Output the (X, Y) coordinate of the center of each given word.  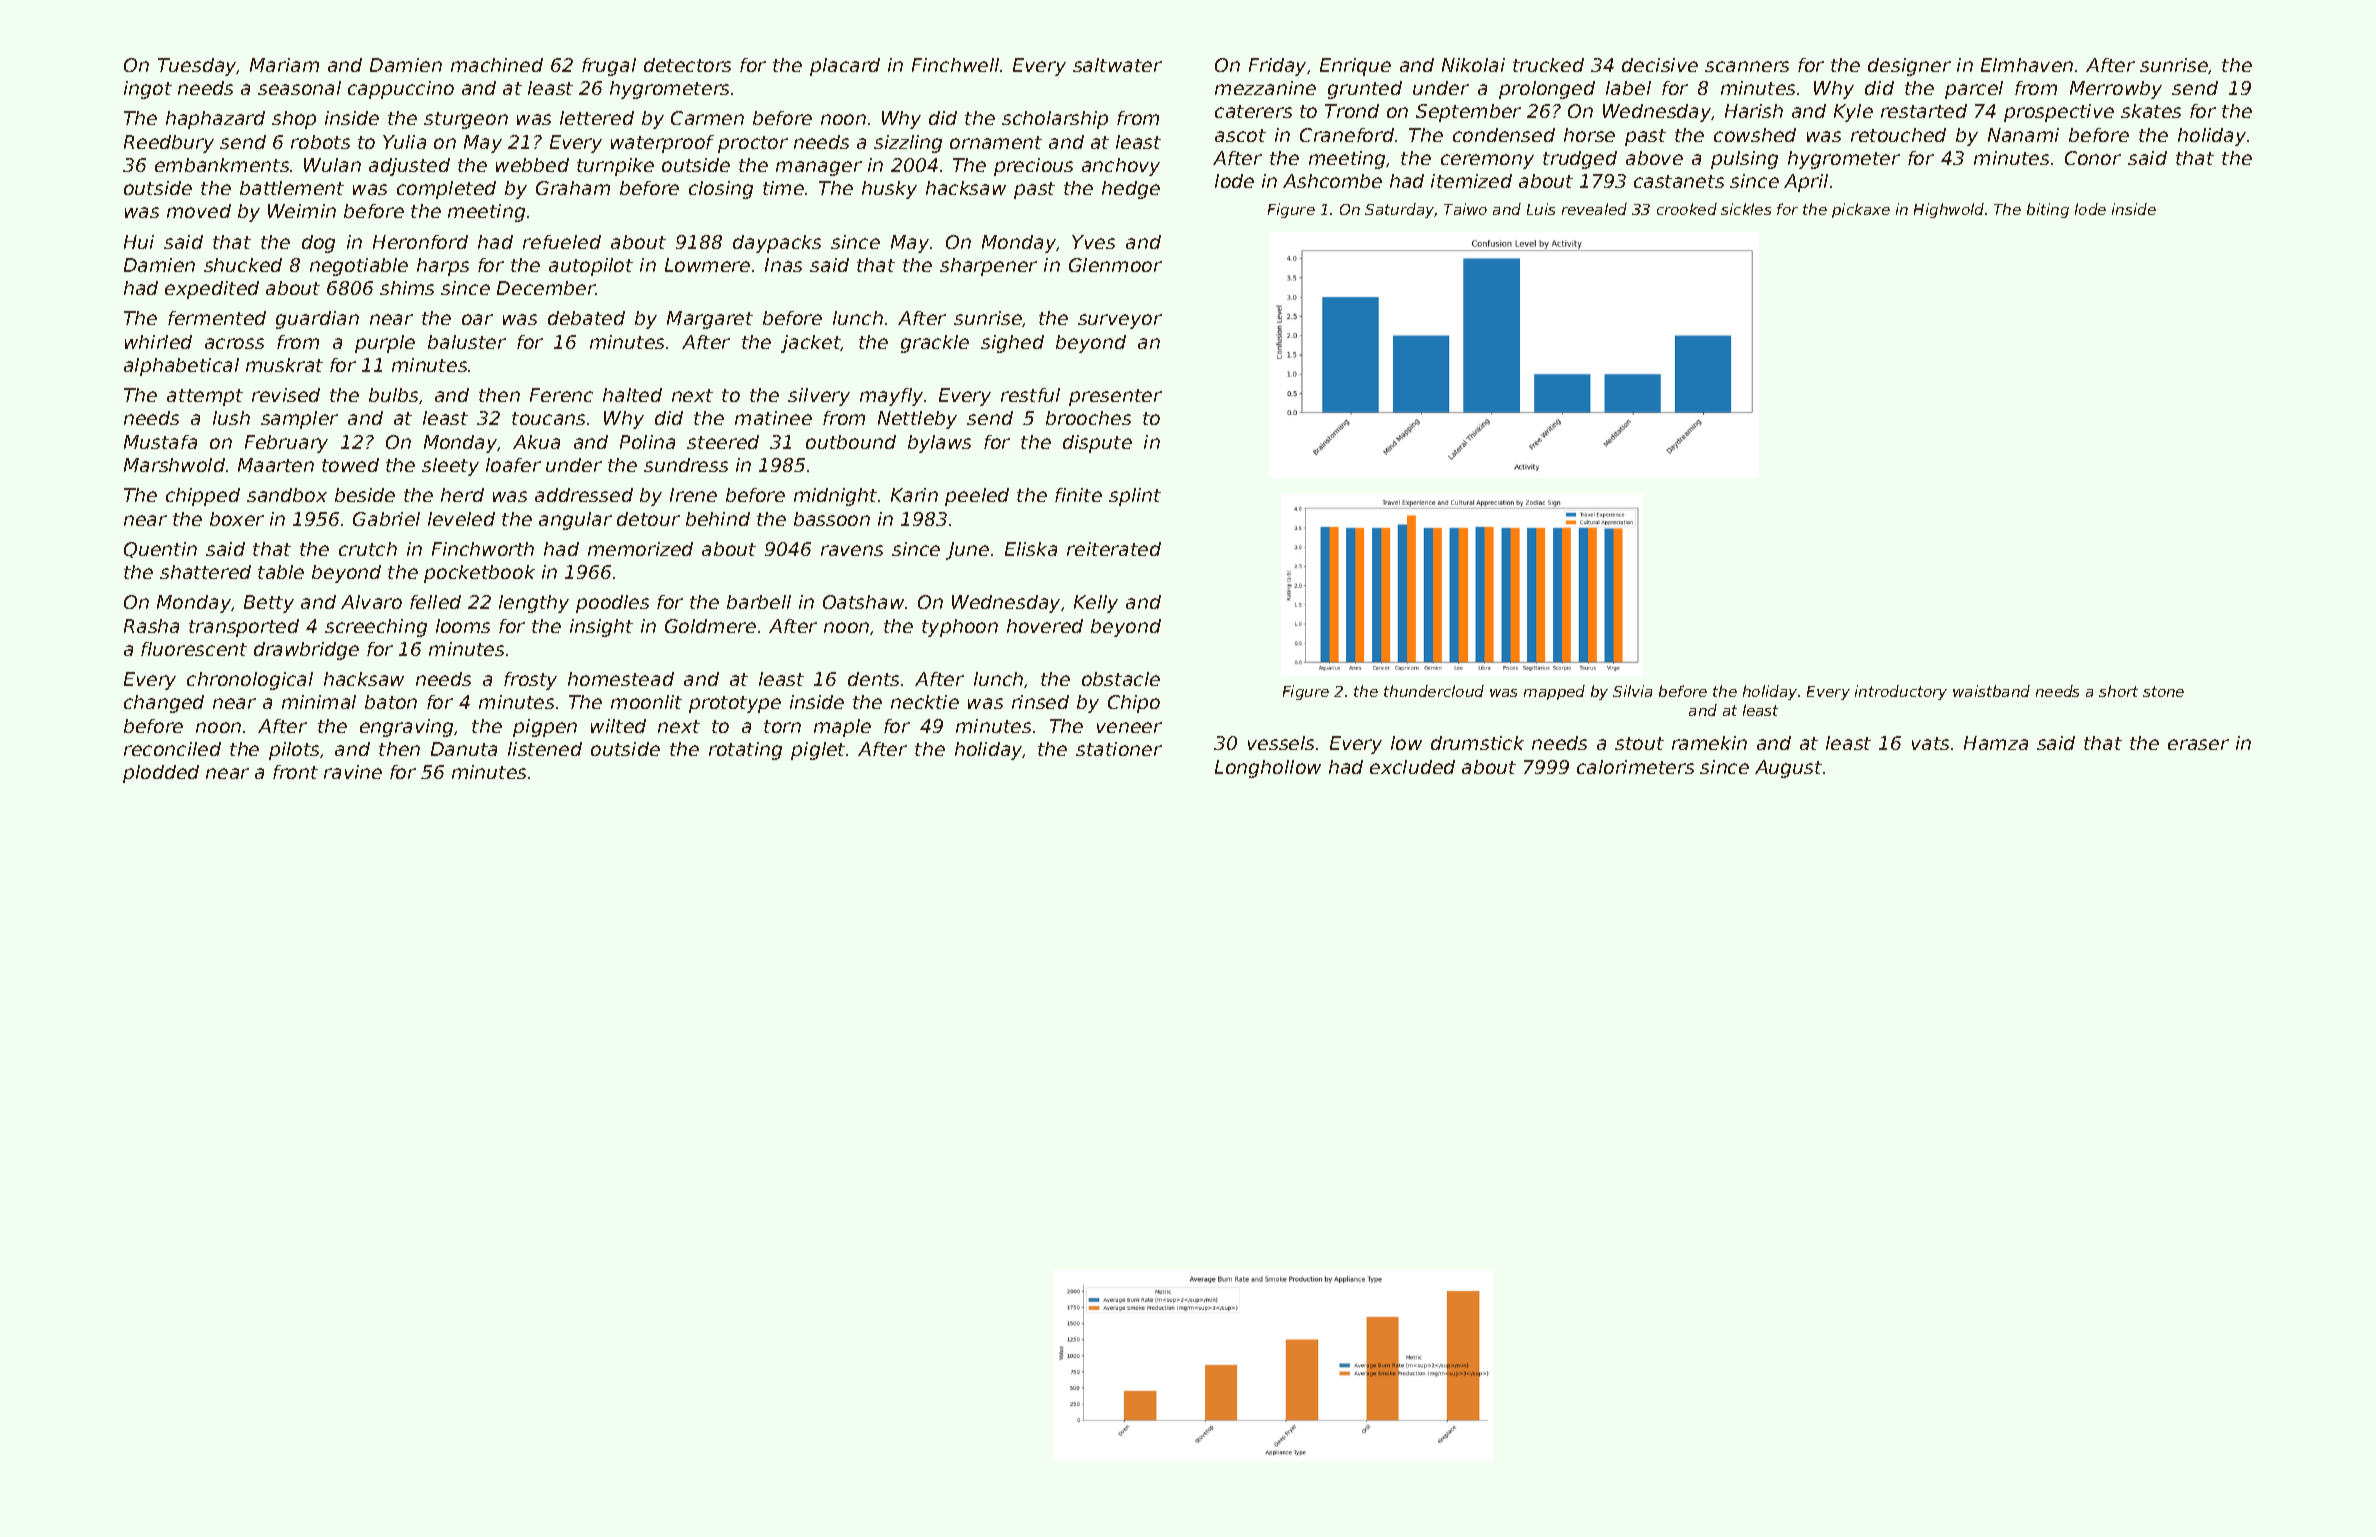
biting (2048, 210)
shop (294, 120)
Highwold (1949, 210)
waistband (1991, 691)
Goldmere (710, 626)
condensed (1504, 135)
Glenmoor (1115, 265)
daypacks (777, 244)
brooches (1088, 418)
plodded (161, 774)
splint (1135, 497)
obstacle (1121, 679)
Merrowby (2116, 90)
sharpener (988, 267)
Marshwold (174, 465)
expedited (212, 290)
